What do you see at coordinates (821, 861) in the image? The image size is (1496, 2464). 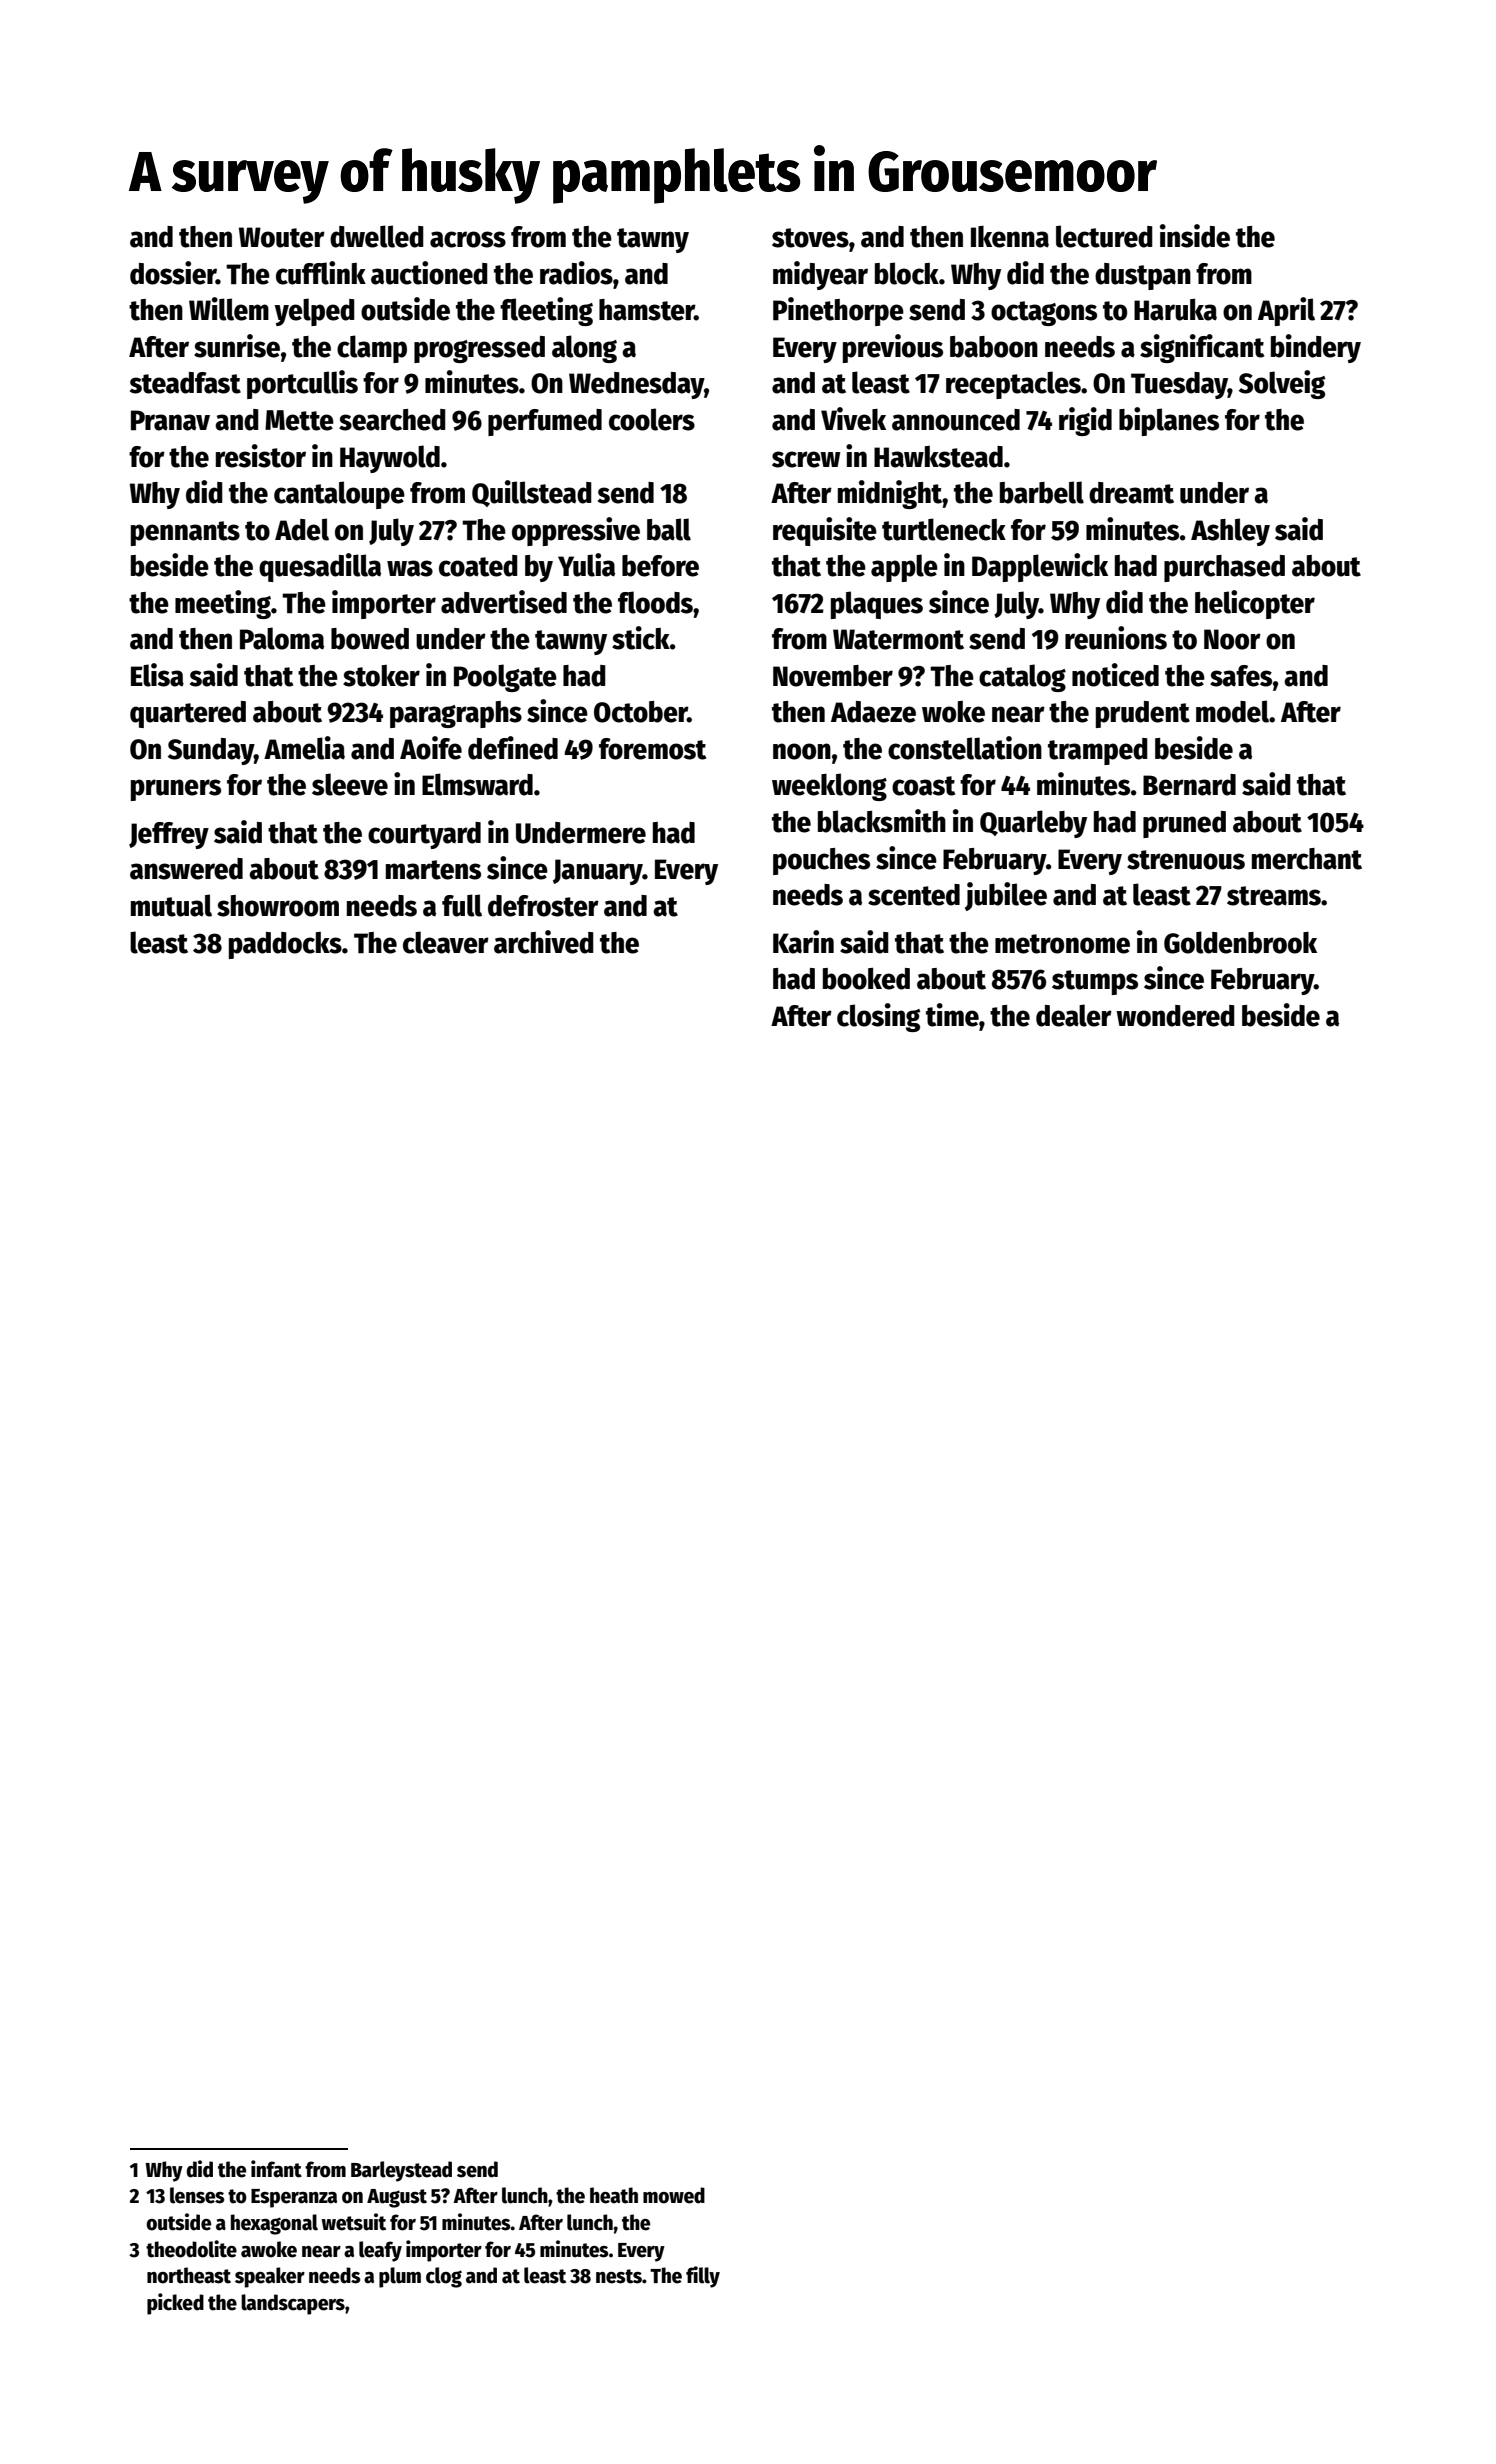 I see `pouches` at bounding box center [821, 861].
